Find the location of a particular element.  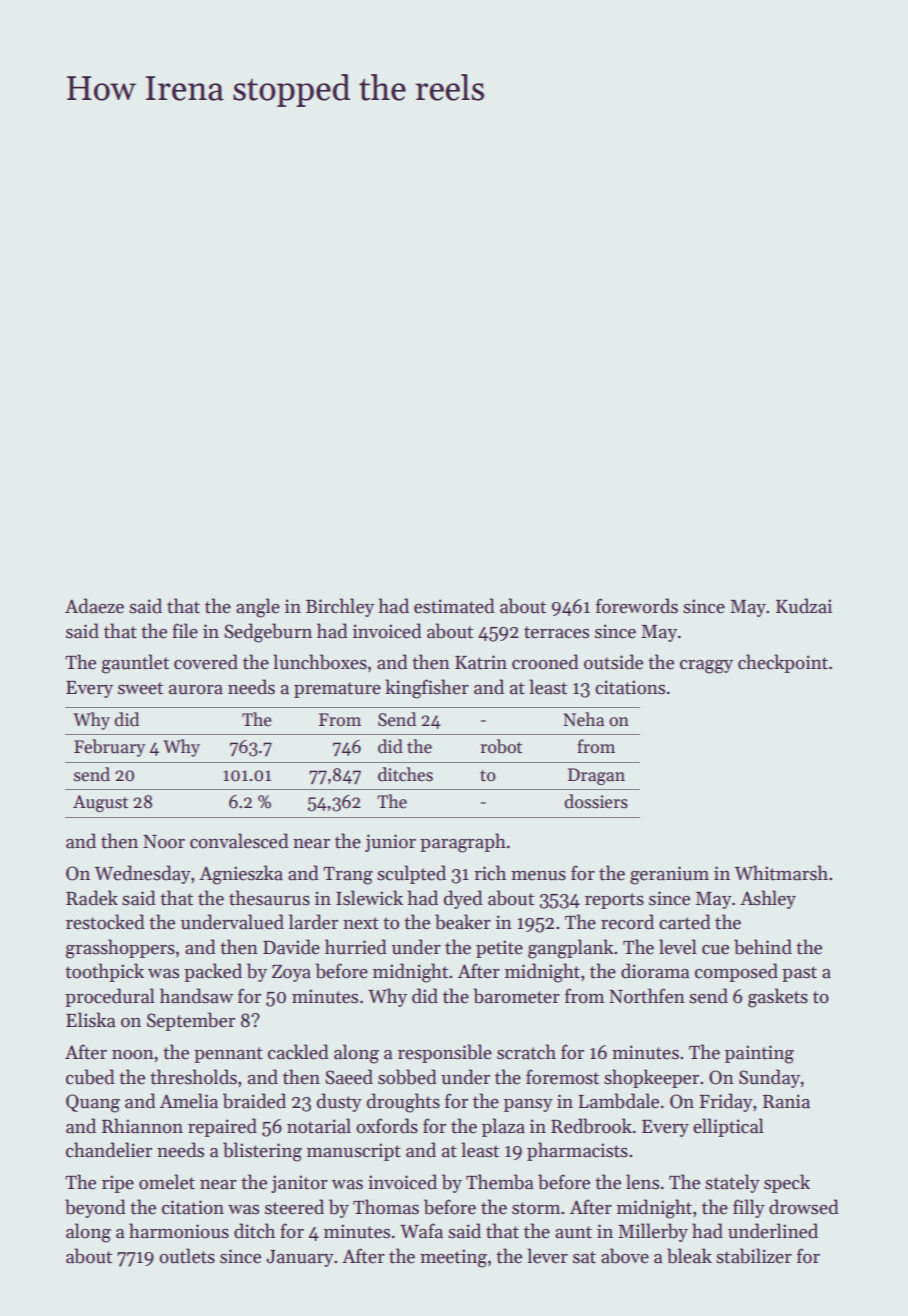

convalesced is located at coordinates (239, 841).
